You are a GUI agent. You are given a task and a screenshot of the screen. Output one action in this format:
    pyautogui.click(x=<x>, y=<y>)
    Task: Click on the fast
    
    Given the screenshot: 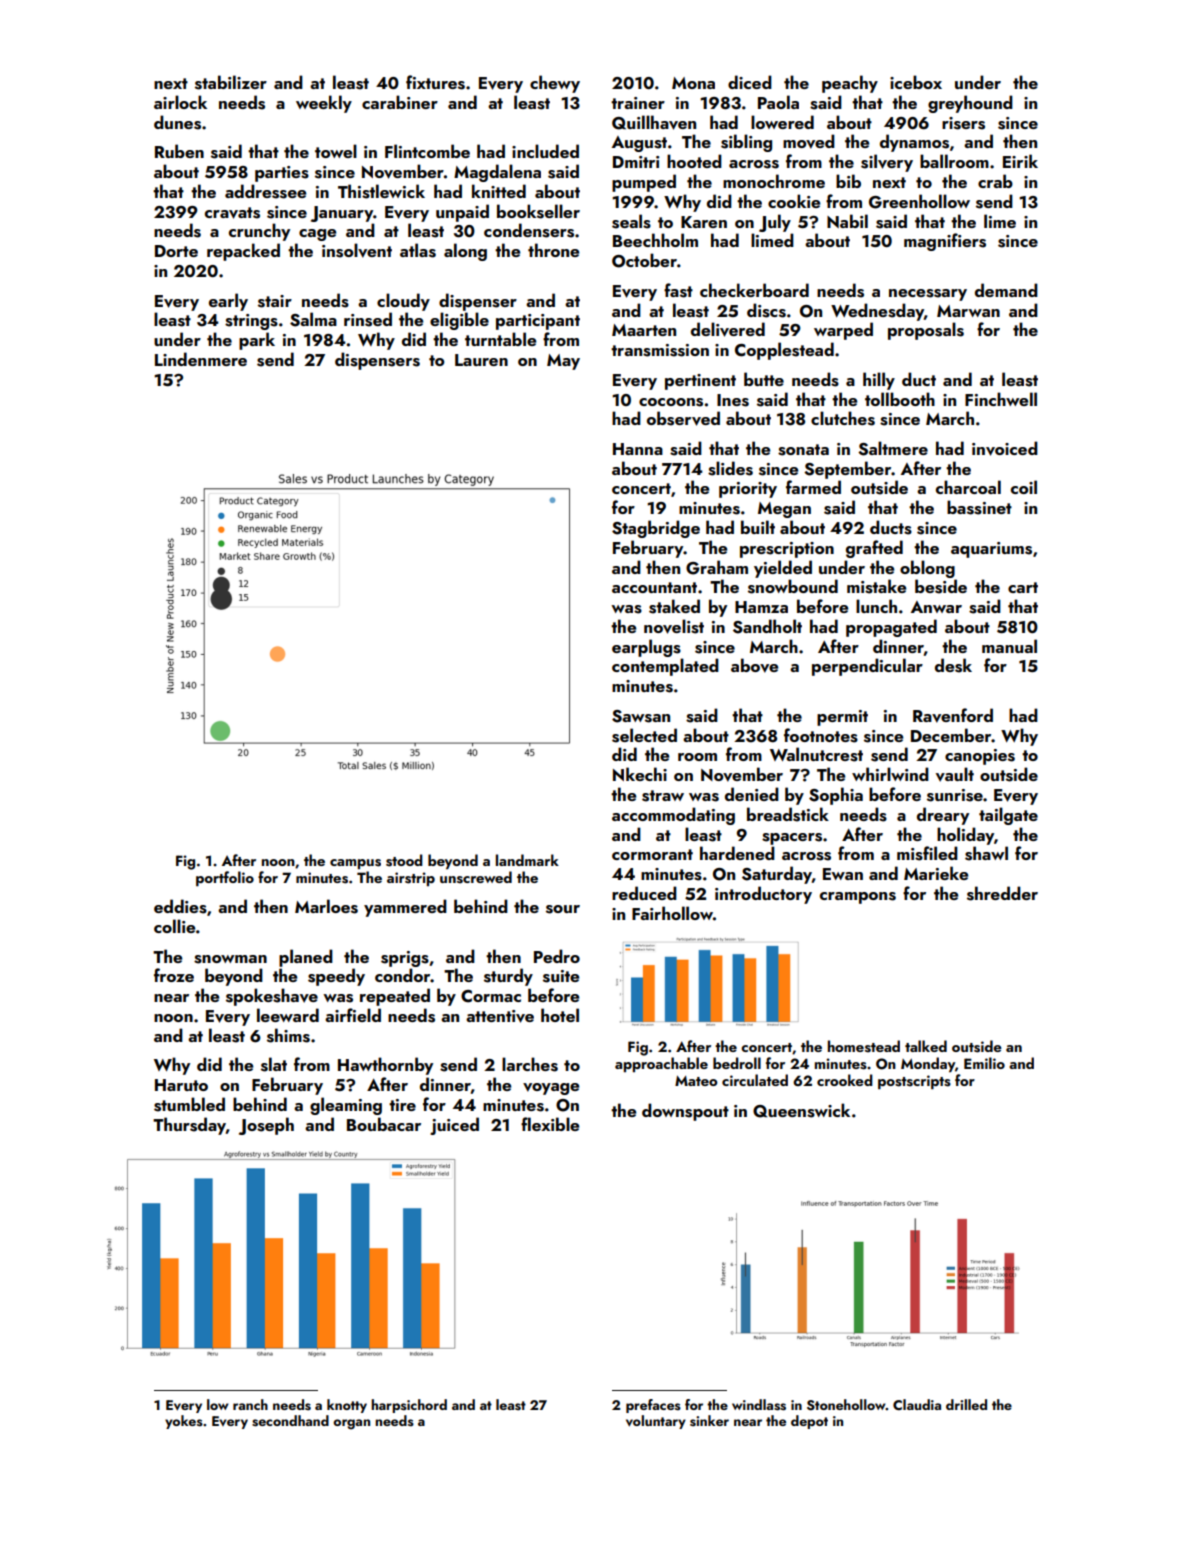 What is the action you would take?
    pyautogui.click(x=678, y=290)
